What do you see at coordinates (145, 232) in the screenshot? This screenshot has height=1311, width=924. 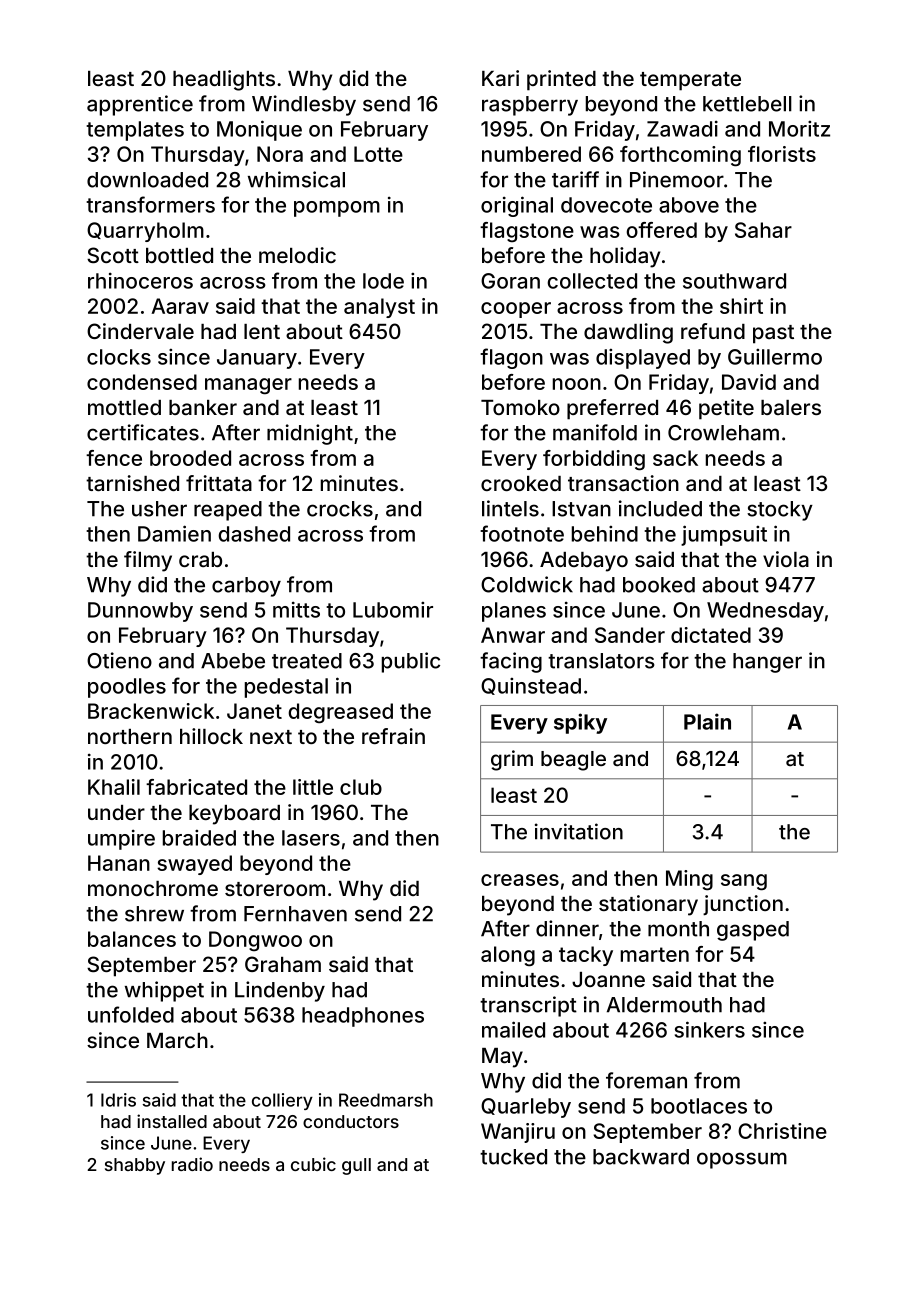 I see `Quarryholm` at bounding box center [145, 232].
